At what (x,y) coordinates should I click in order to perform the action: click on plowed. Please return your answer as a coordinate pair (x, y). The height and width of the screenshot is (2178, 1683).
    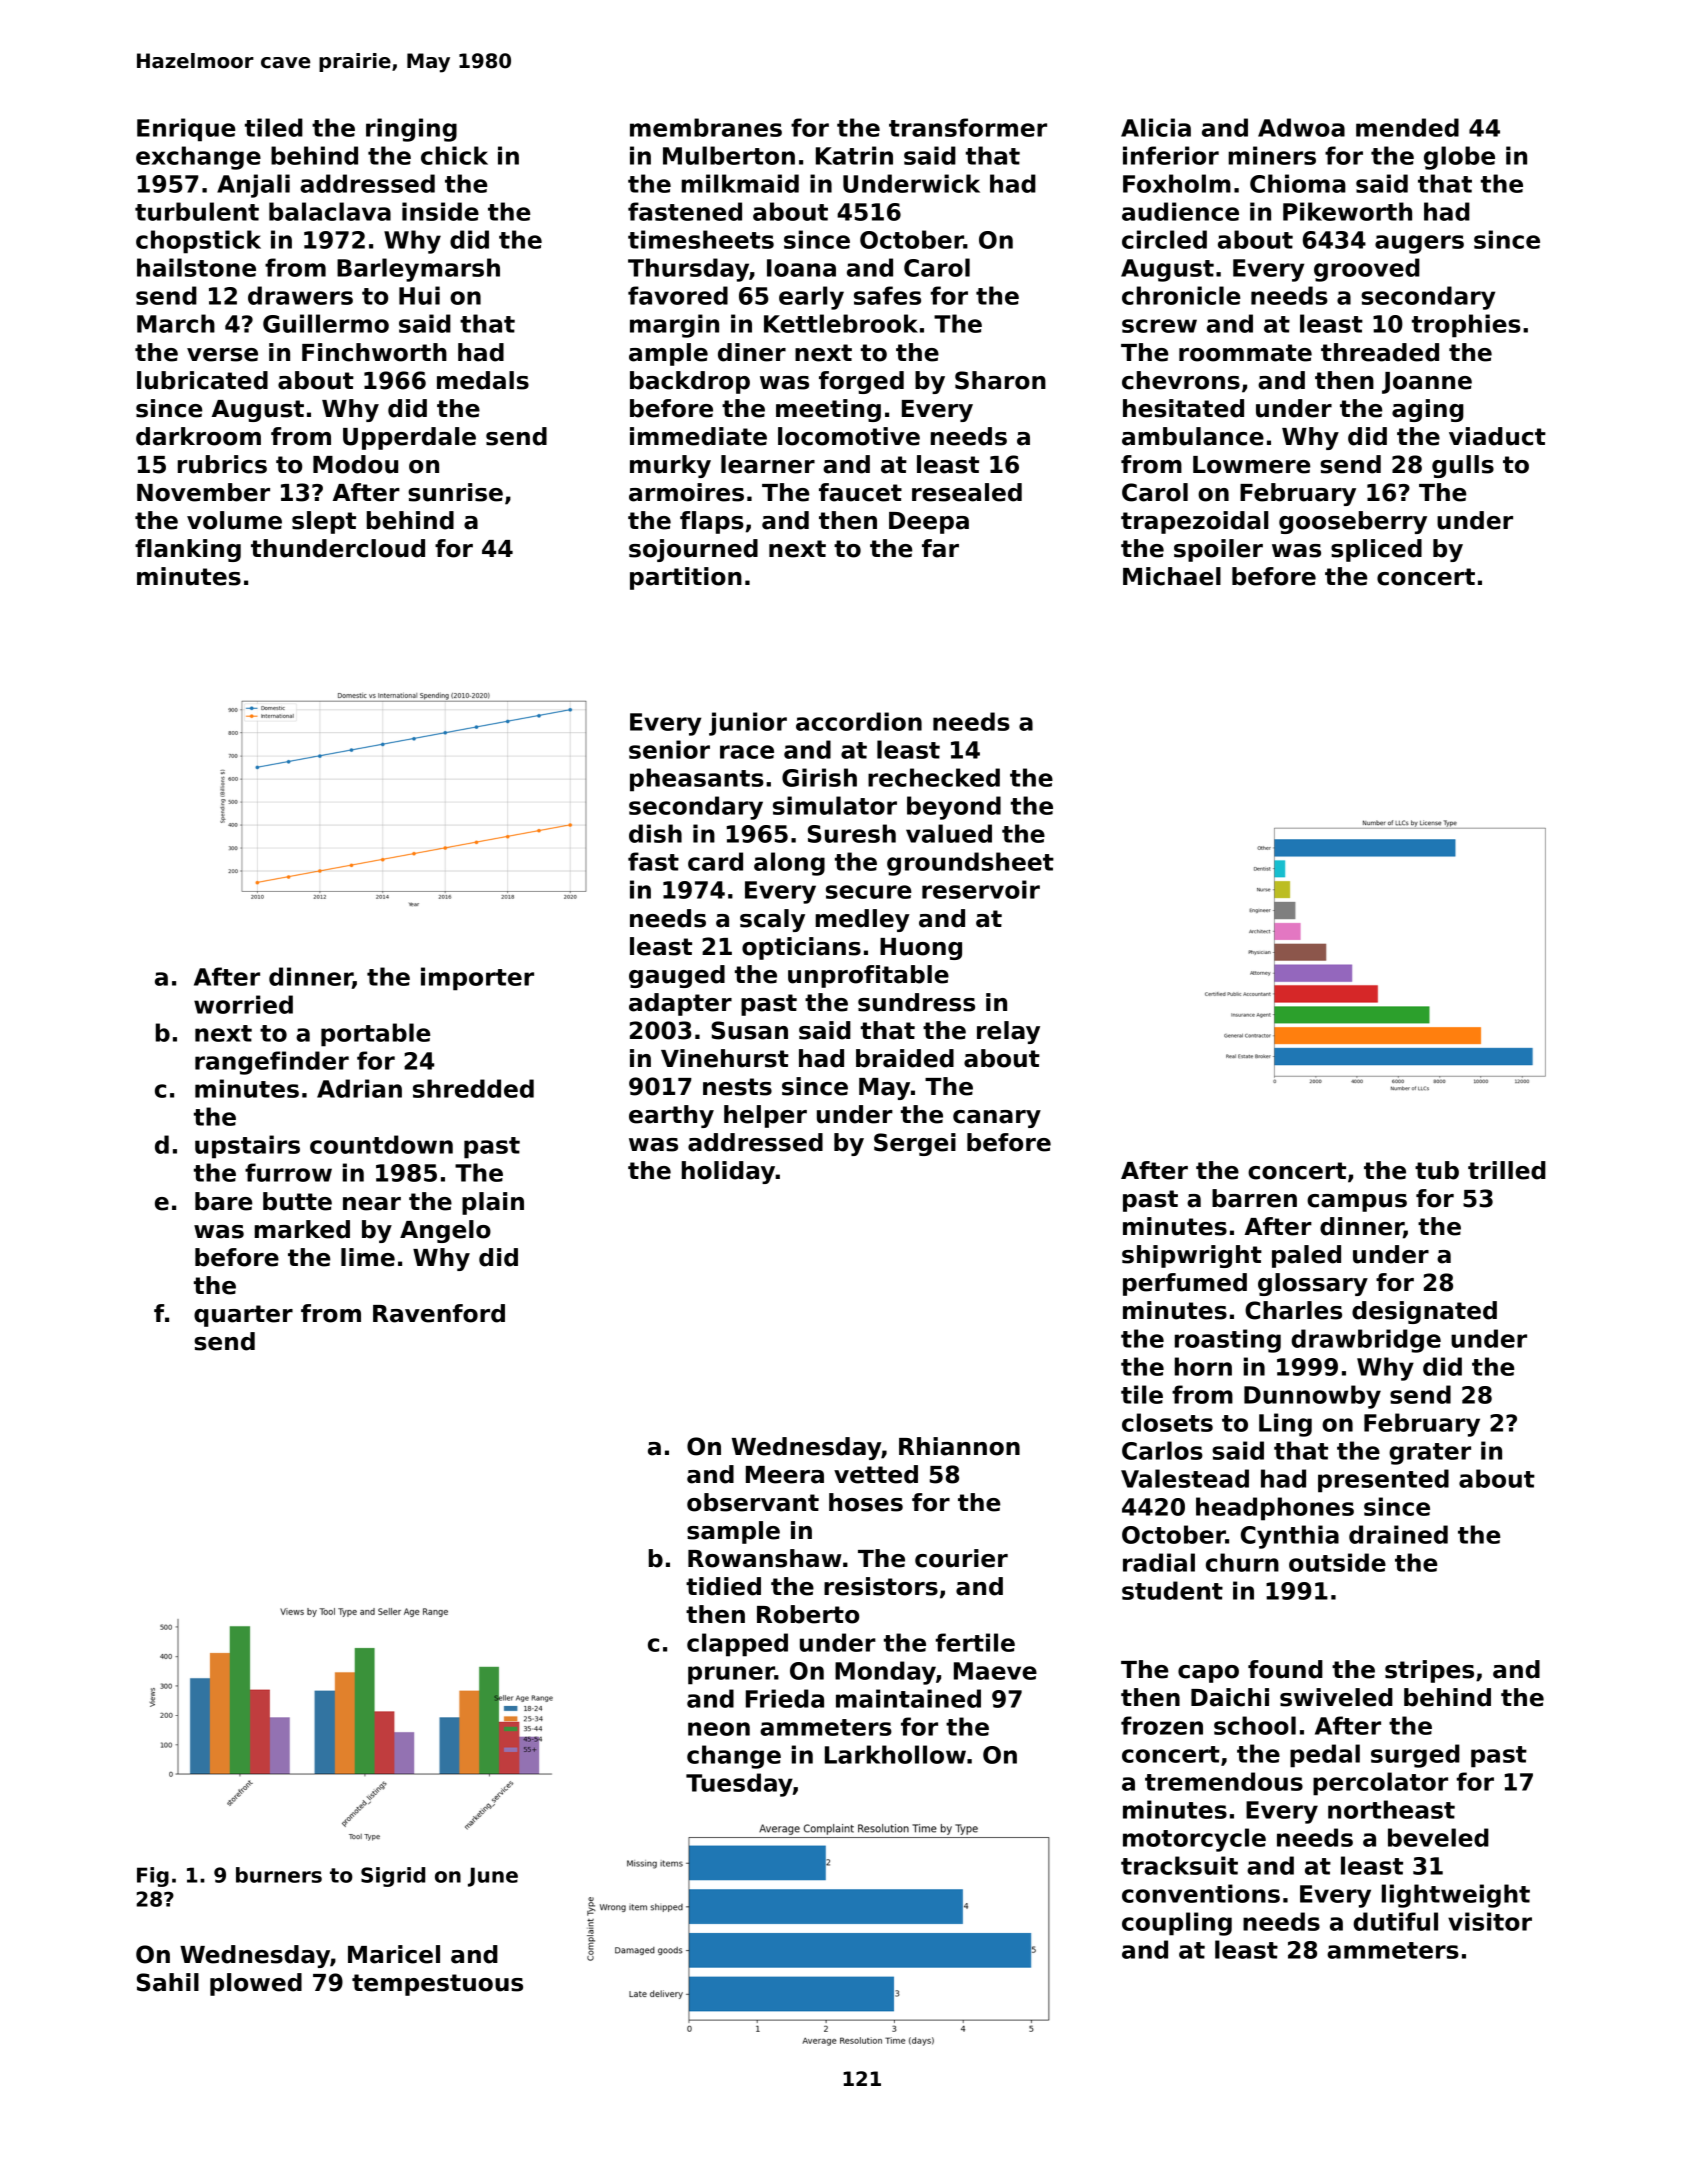
    Looking at the image, I should click on (256, 1984).
